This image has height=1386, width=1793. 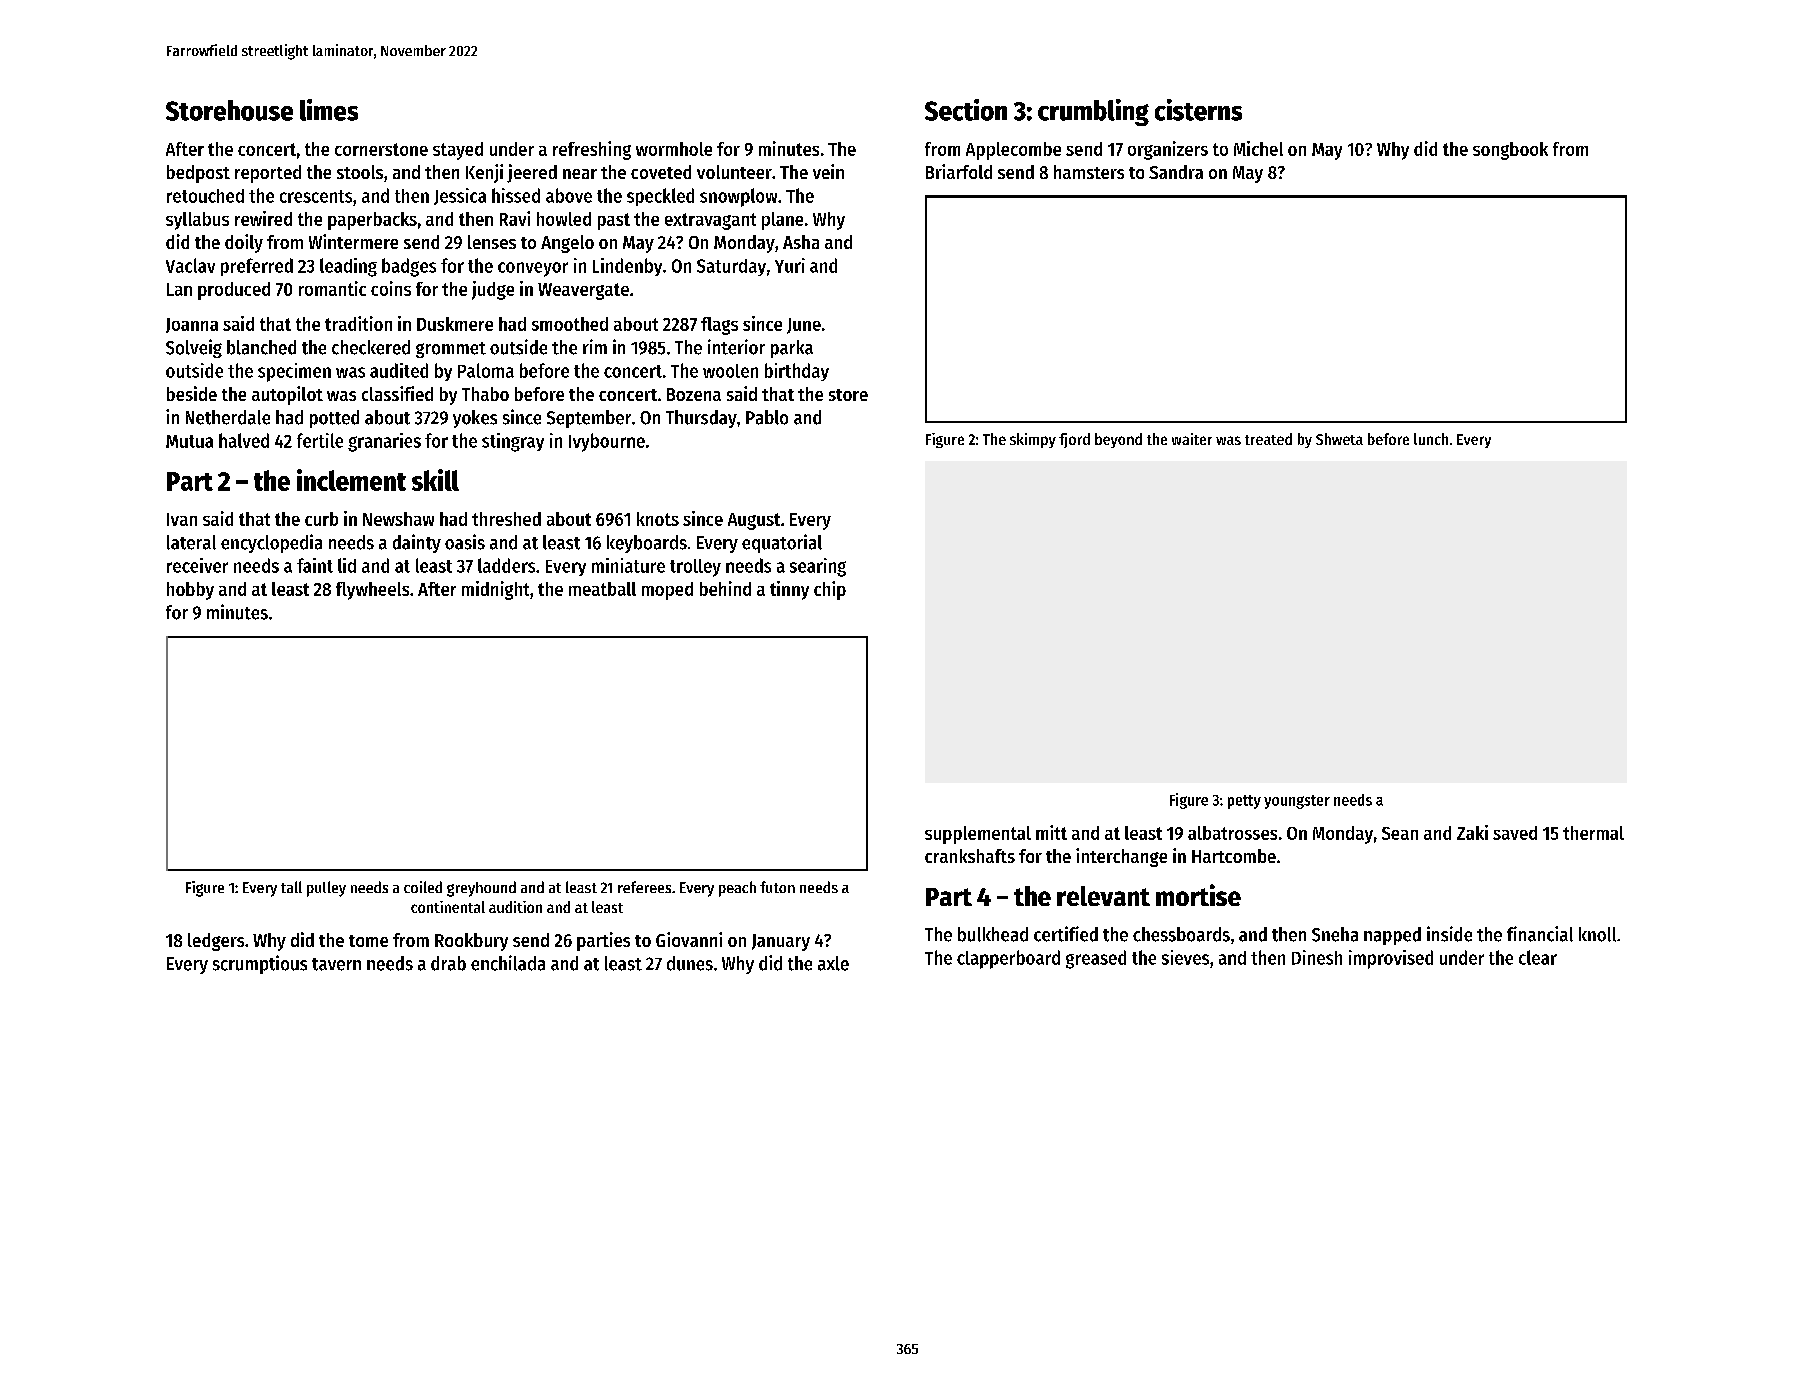 I want to click on Thabo, so click(x=485, y=394).
